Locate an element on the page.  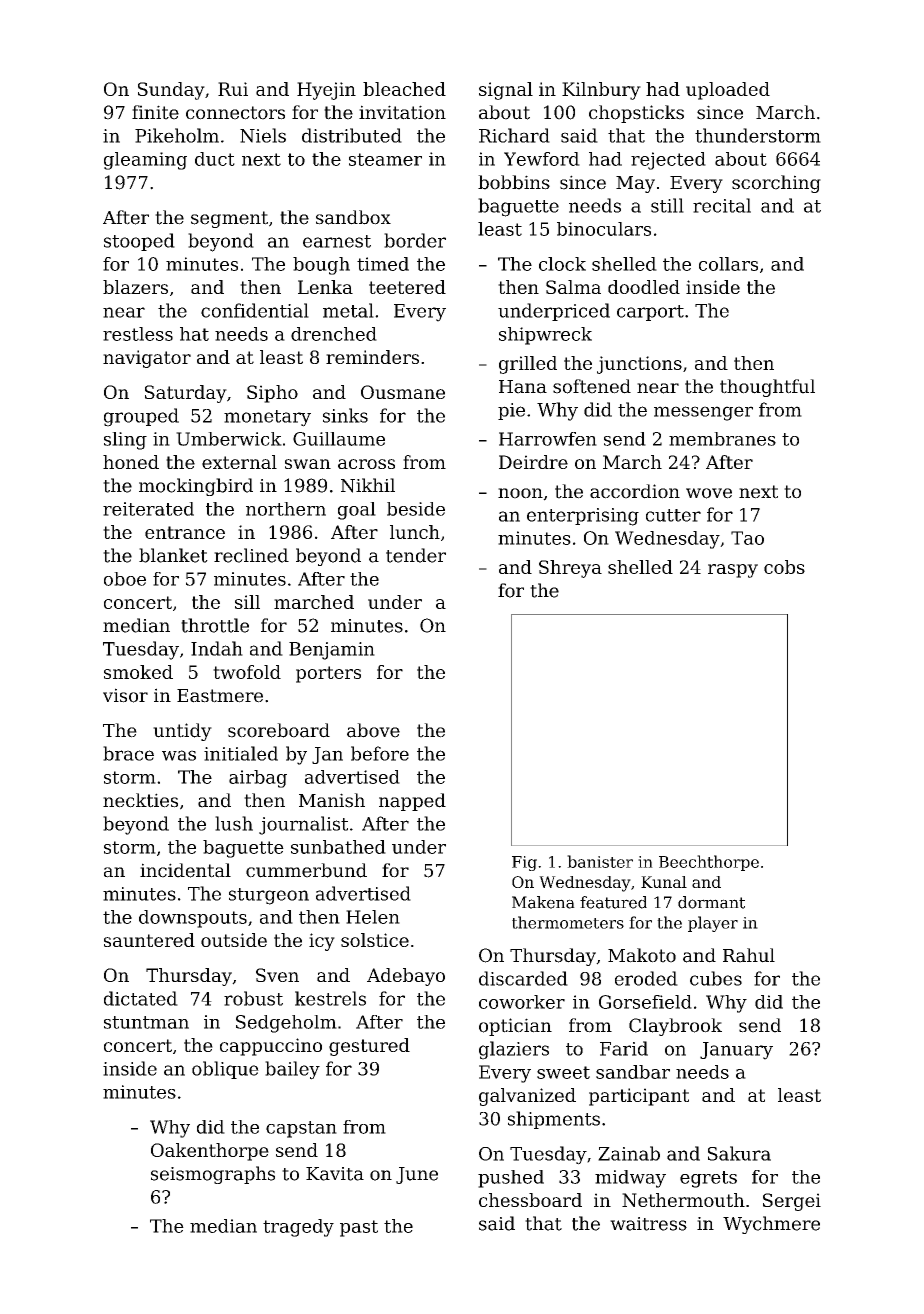
Rahul is located at coordinates (749, 955).
